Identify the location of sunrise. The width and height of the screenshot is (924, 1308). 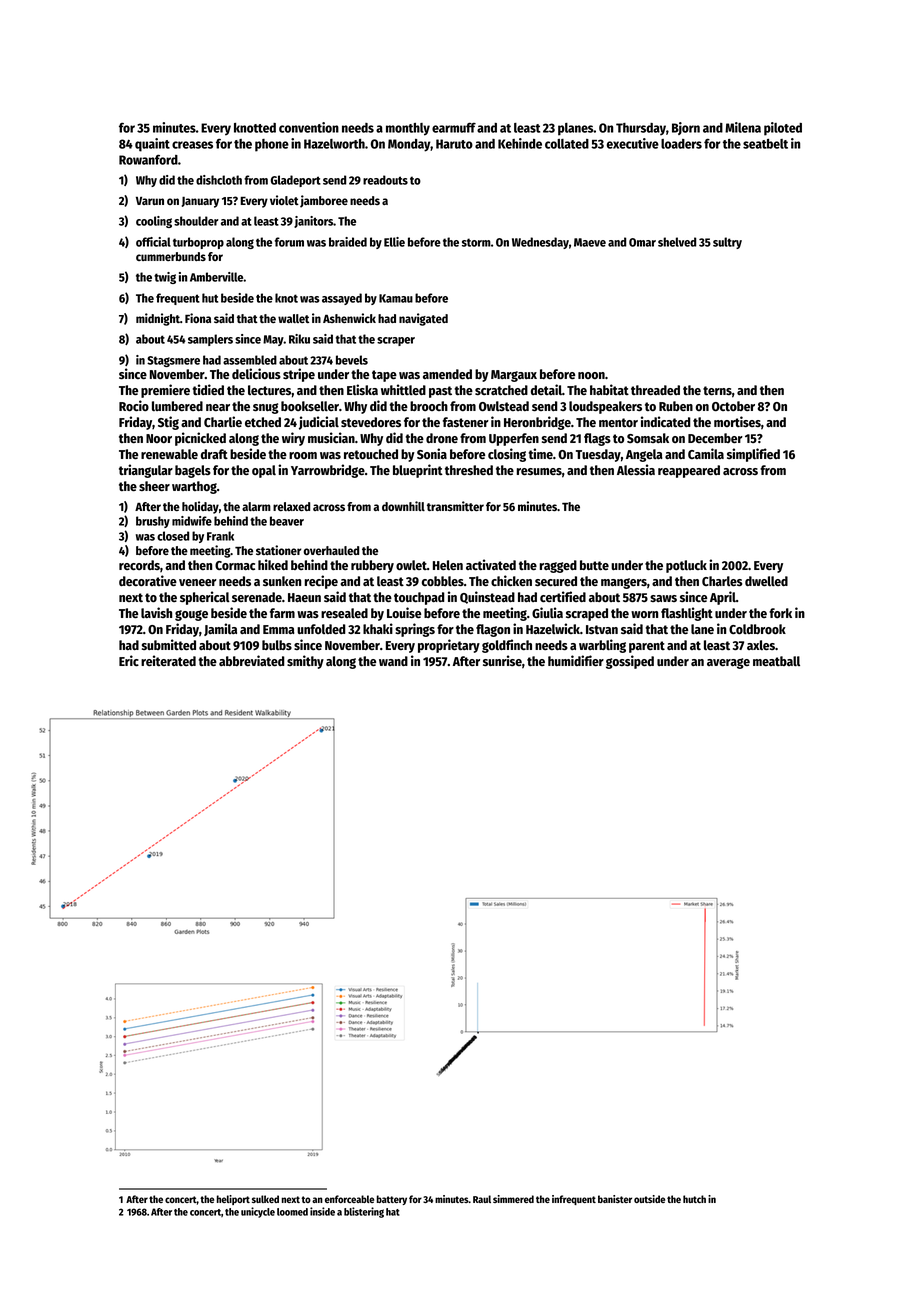
(502, 660).
